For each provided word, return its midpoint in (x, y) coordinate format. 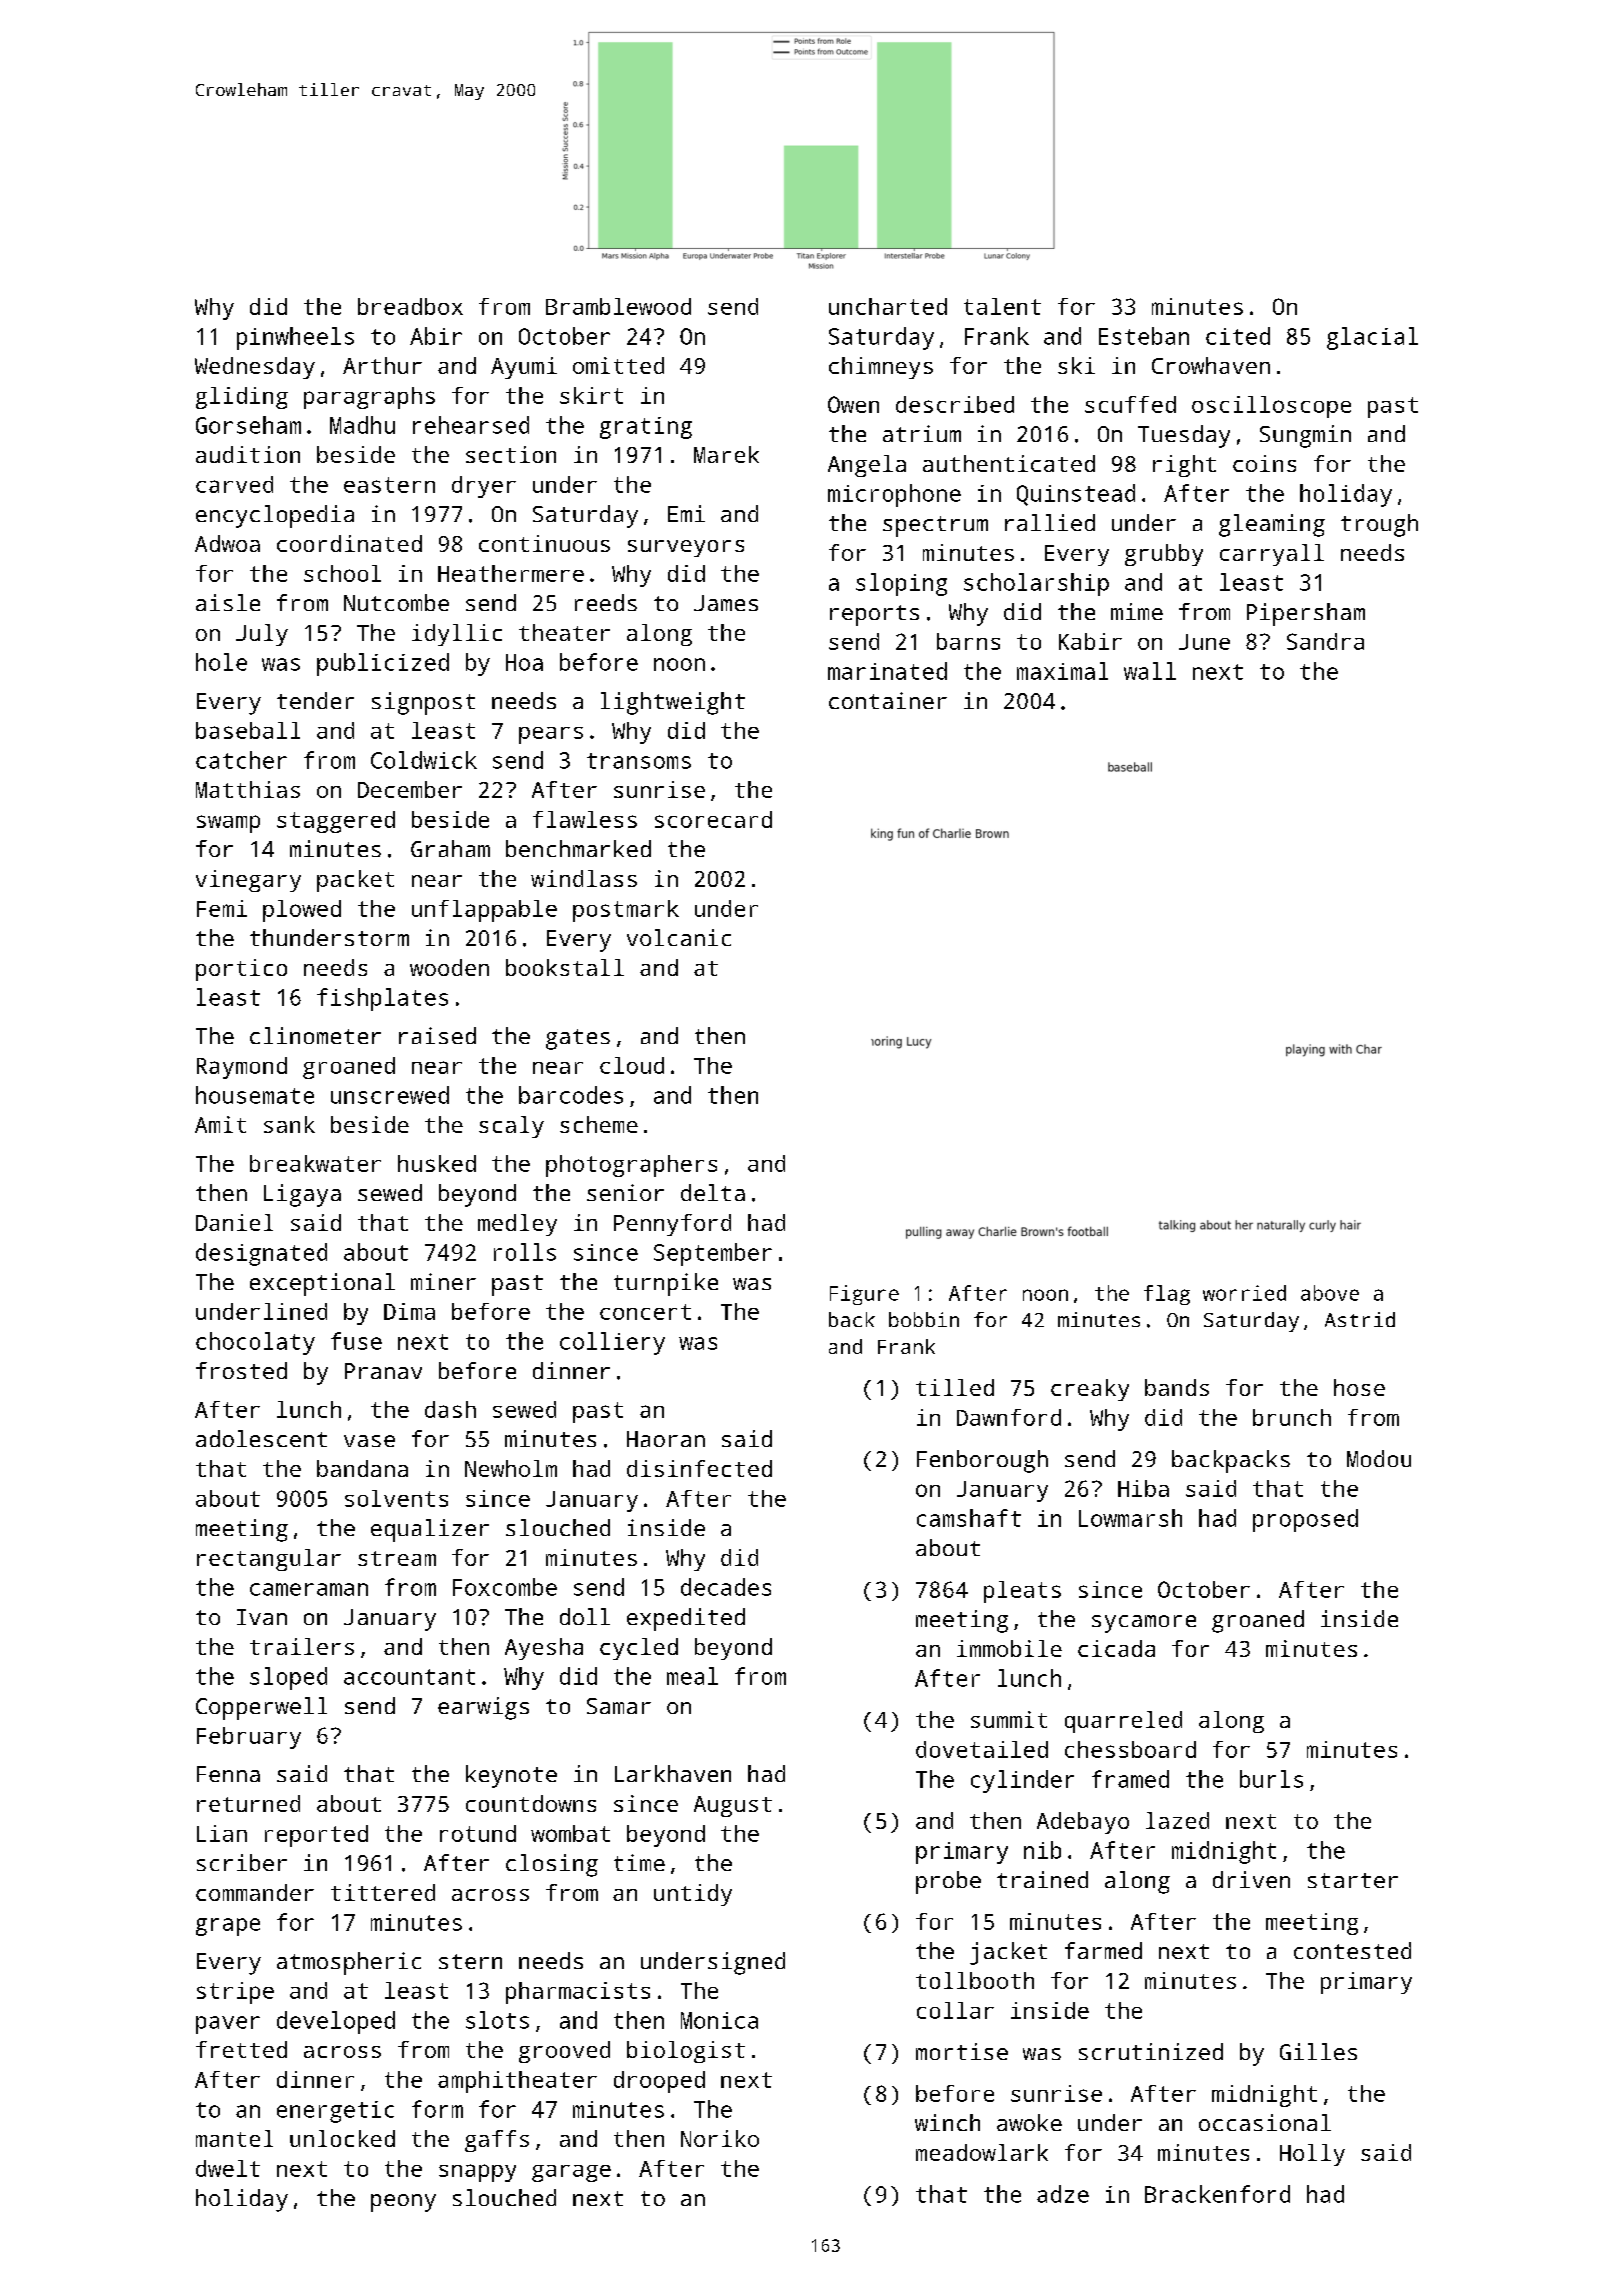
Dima (409, 1311)
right (1184, 466)
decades (726, 1587)
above (1330, 1293)
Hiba (1143, 1488)
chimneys (881, 368)
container (888, 700)
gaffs (497, 2141)
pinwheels (295, 338)
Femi (222, 908)
